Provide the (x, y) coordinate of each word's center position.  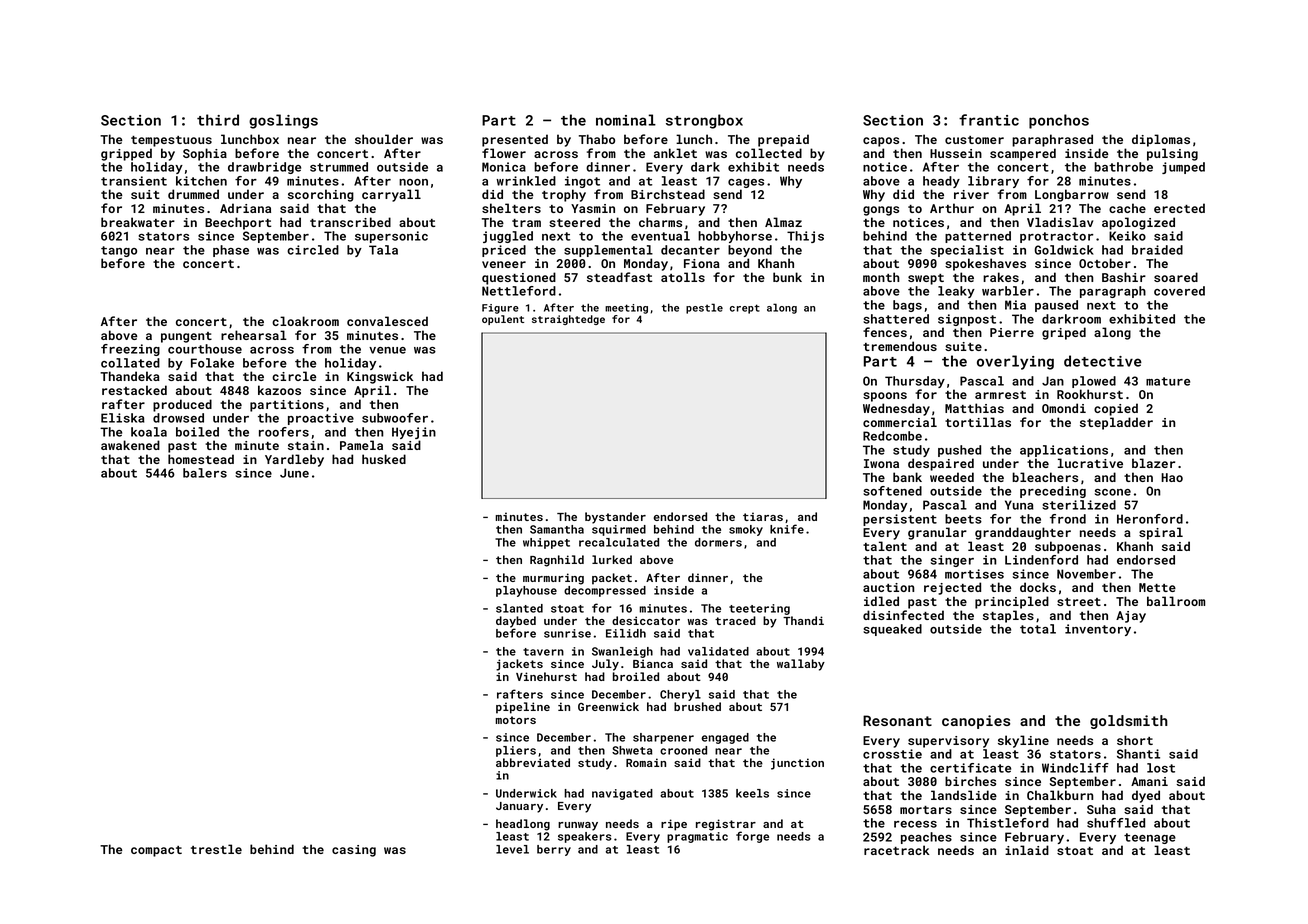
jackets (519, 665)
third (218, 120)
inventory (1098, 630)
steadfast (619, 277)
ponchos (1059, 121)
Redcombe (892, 436)
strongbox (704, 121)
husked (384, 459)
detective (1103, 361)
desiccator (646, 620)
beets (963, 519)
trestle (216, 849)
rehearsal (254, 335)
